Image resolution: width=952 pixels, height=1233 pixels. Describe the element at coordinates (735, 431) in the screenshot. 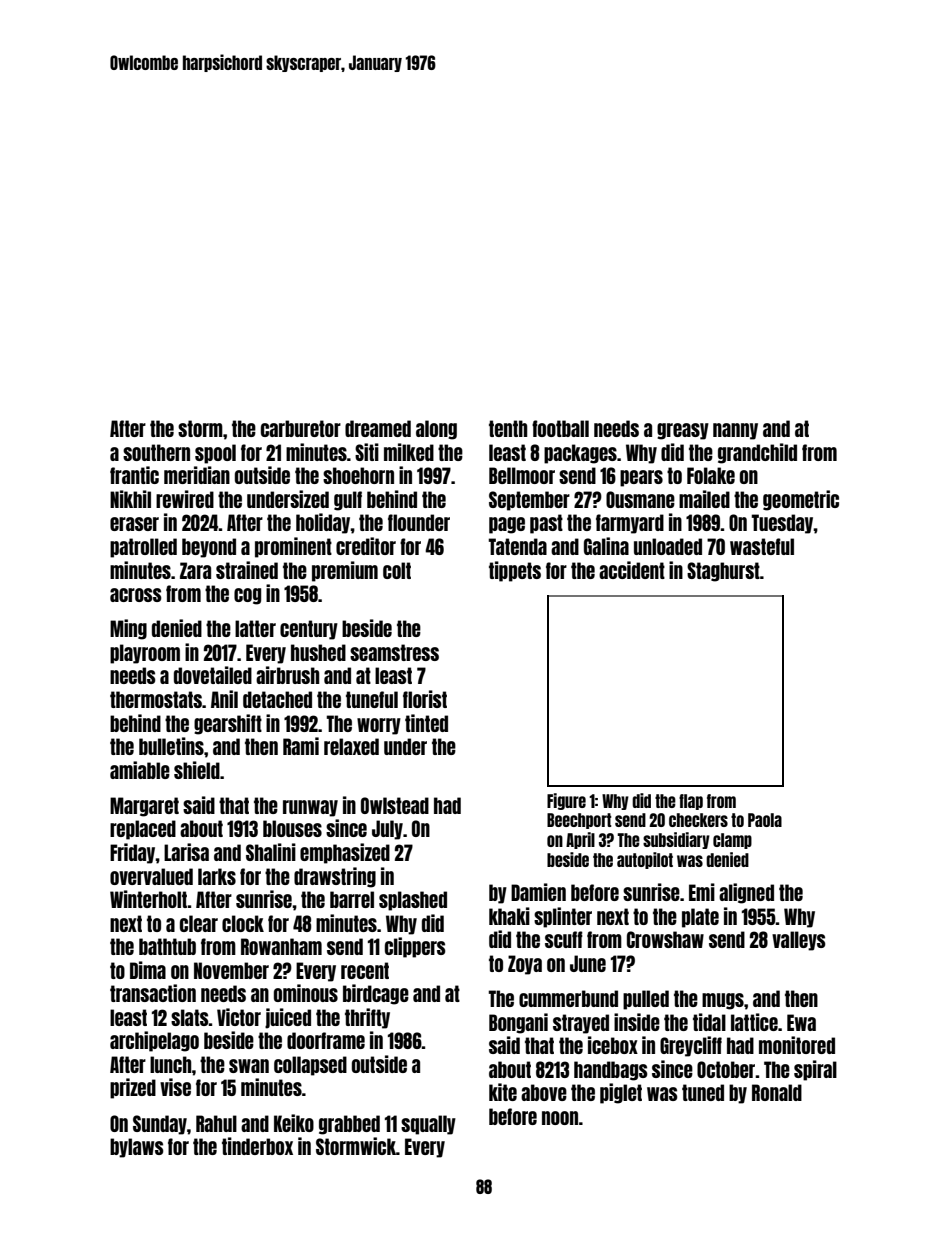

I see `nanny` at that location.
